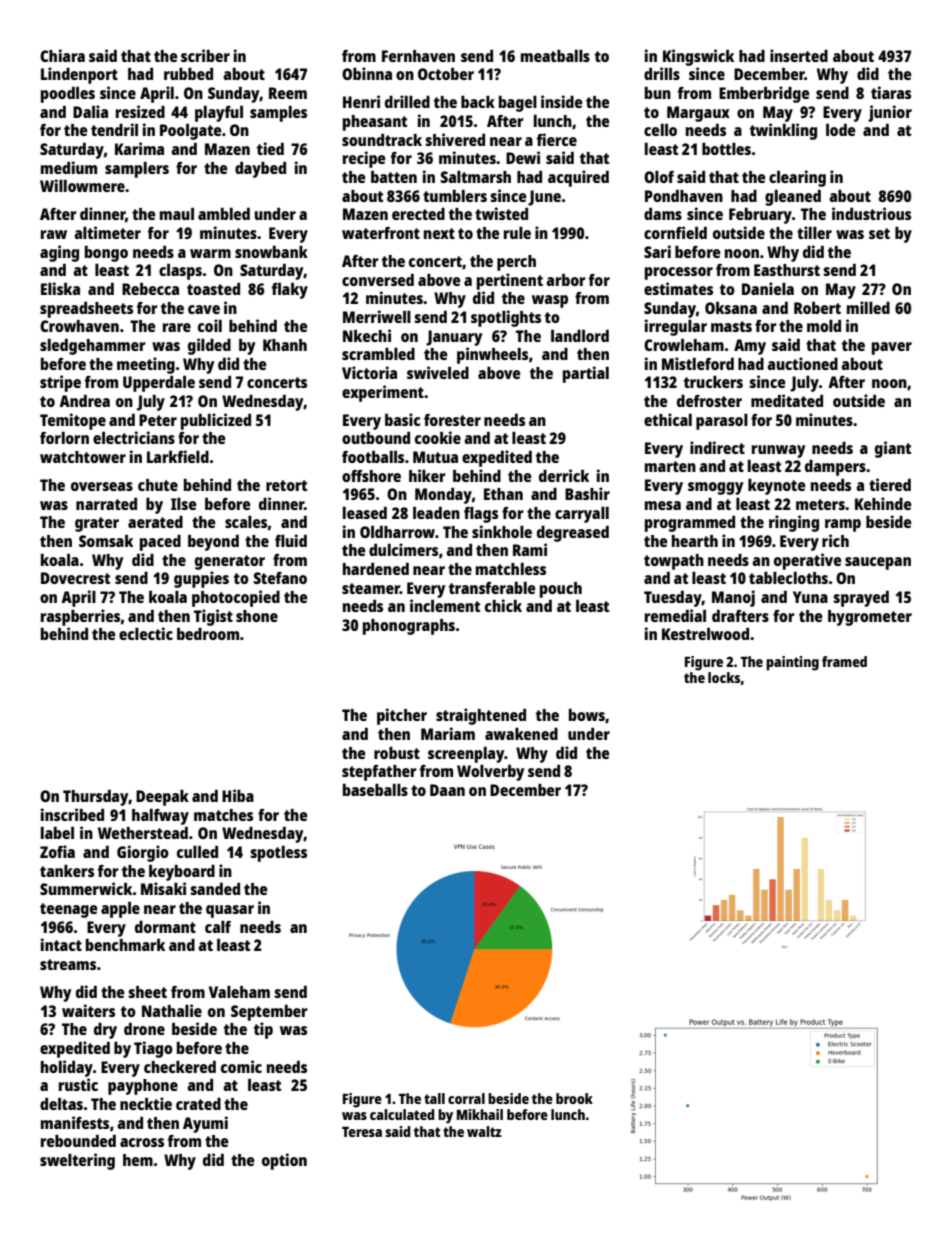  What do you see at coordinates (490, 772) in the image?
I see `Wolverby` at bounding box center [490, 772].
